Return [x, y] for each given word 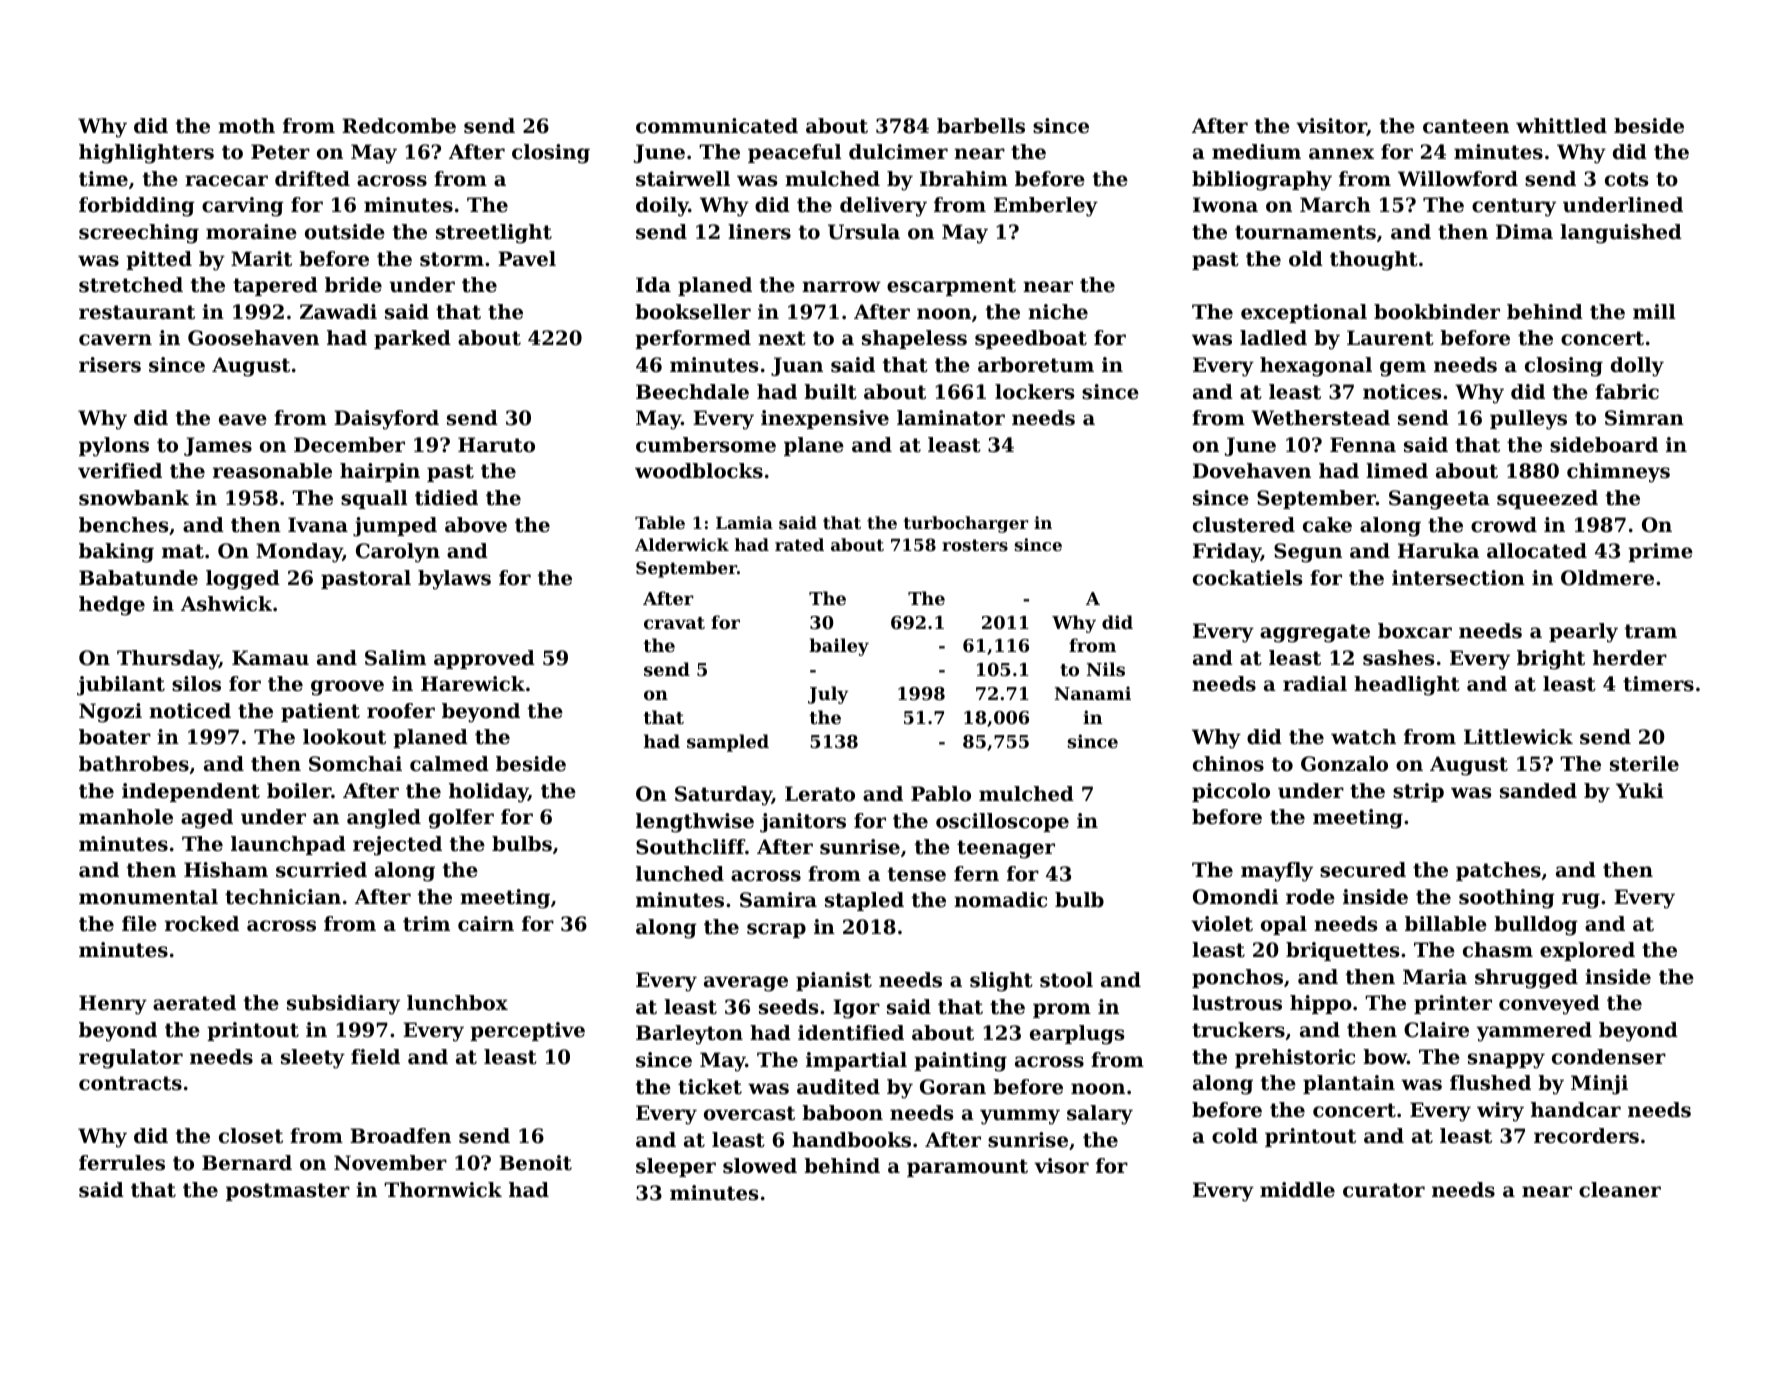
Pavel [527, 259]
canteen [1466, 126]
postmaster [288, 1192]
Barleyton [689, 1035]
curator [1384, 1190]
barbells [981, 126]
